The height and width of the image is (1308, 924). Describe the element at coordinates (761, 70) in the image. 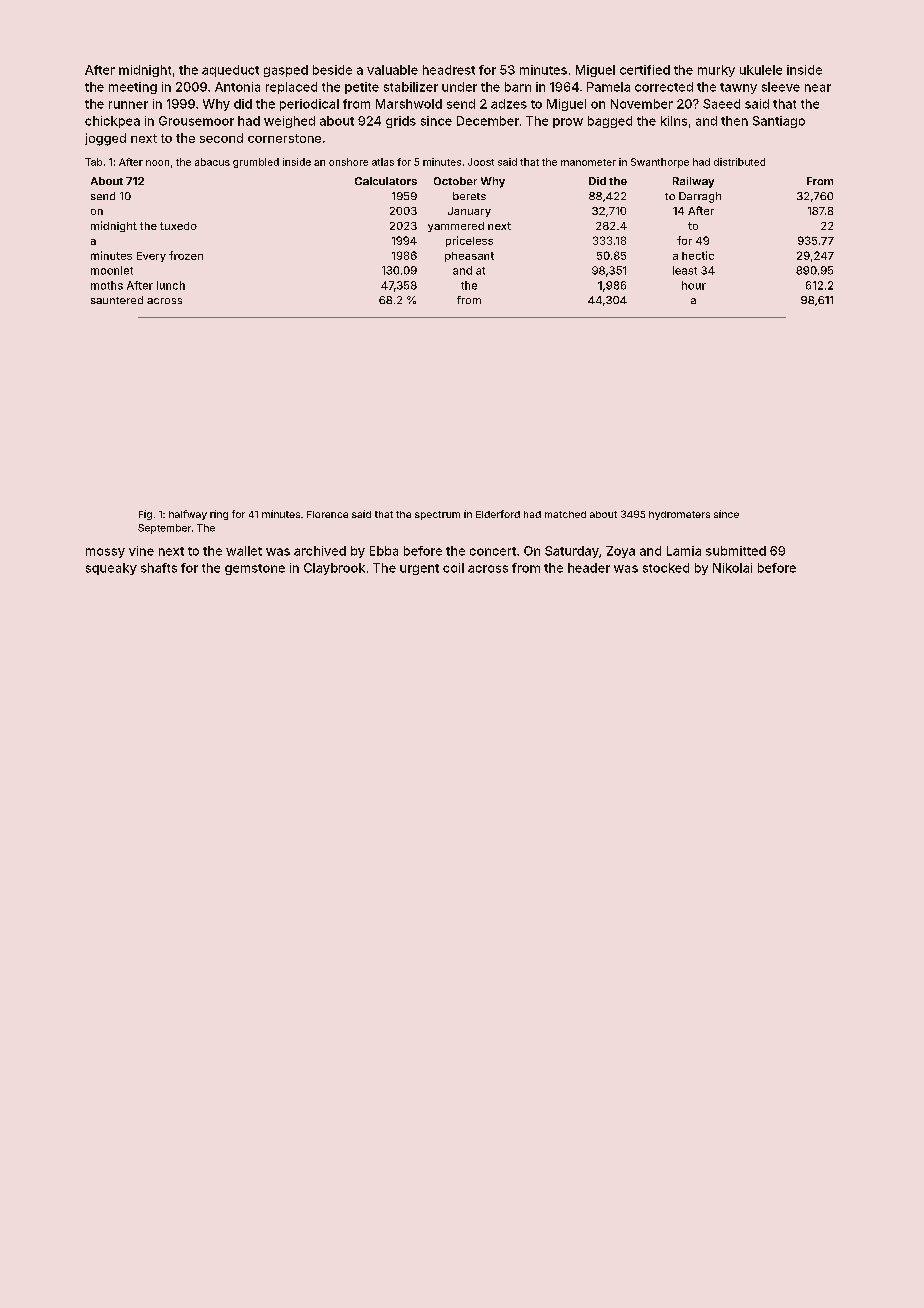

I see `ukulele` at that location.
